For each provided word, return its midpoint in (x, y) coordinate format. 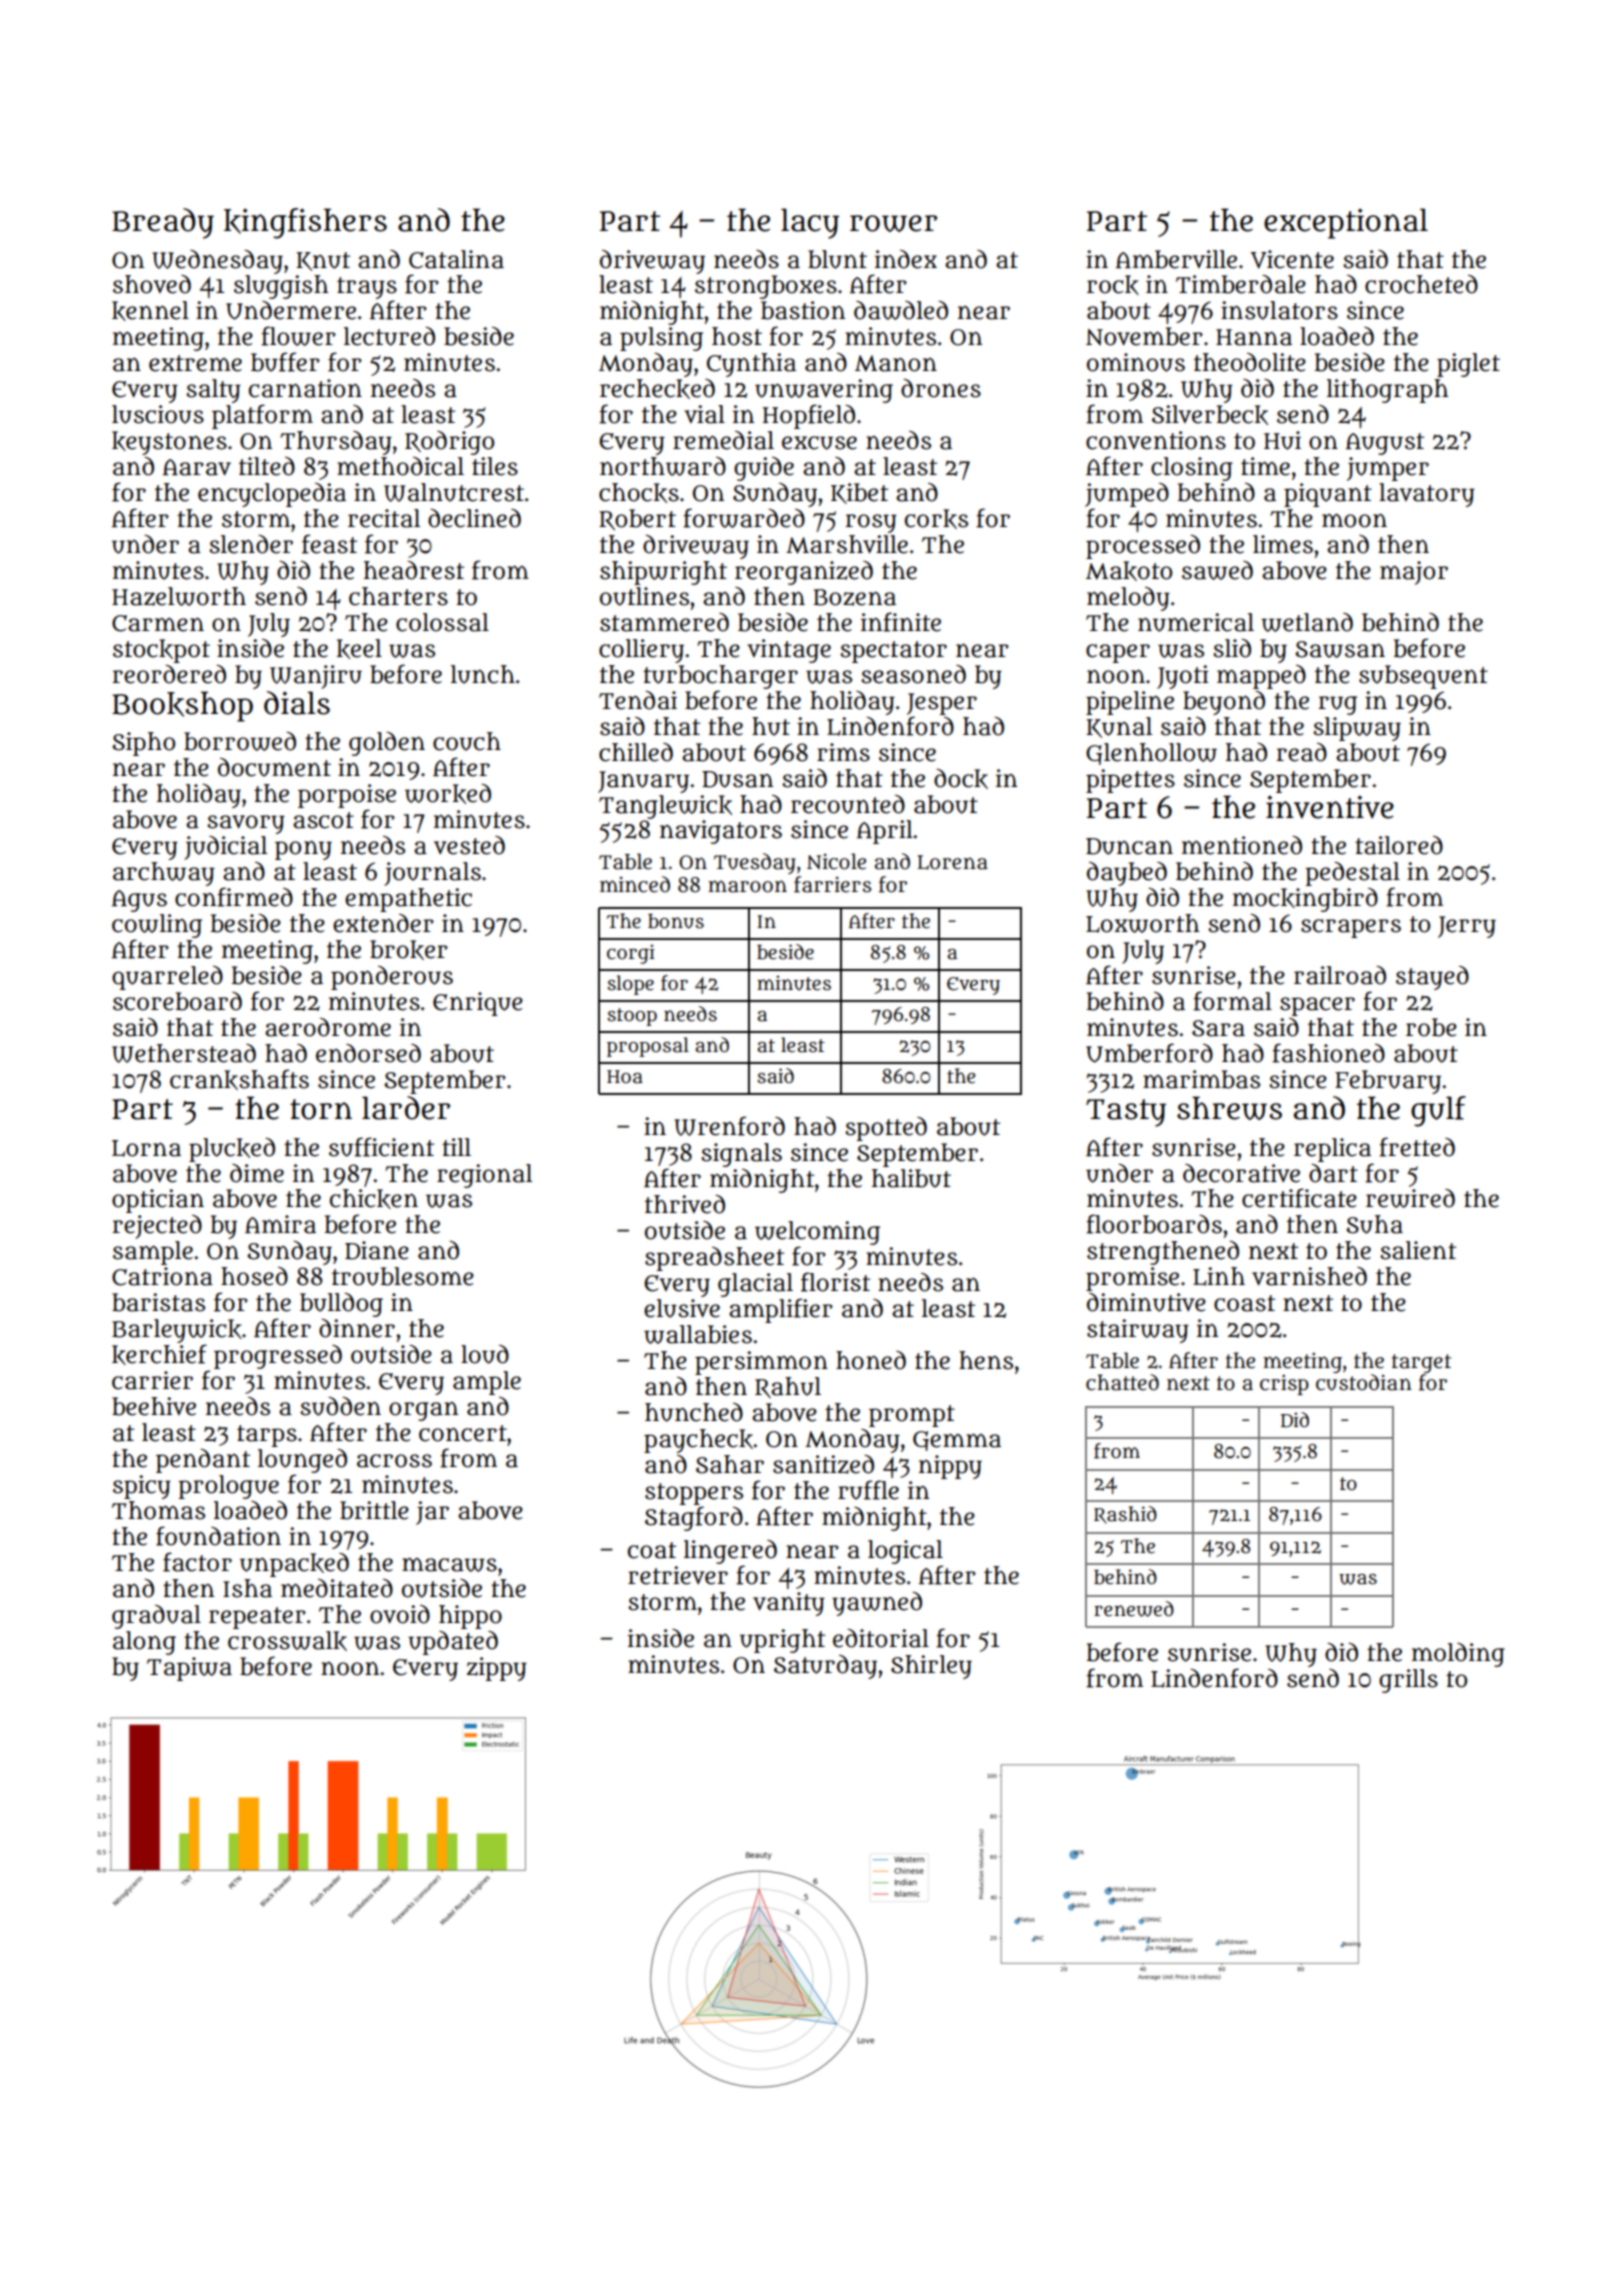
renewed (1134, 1609)
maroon (747, 886)
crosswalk (287, 1641)
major (1414, 573)
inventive (1330, 807)
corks (936, 519)
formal (1232, 1001)
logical (905, 1552)
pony (303, 850)
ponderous (392, 978)
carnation (305, 388)
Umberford (1149, 1053)
